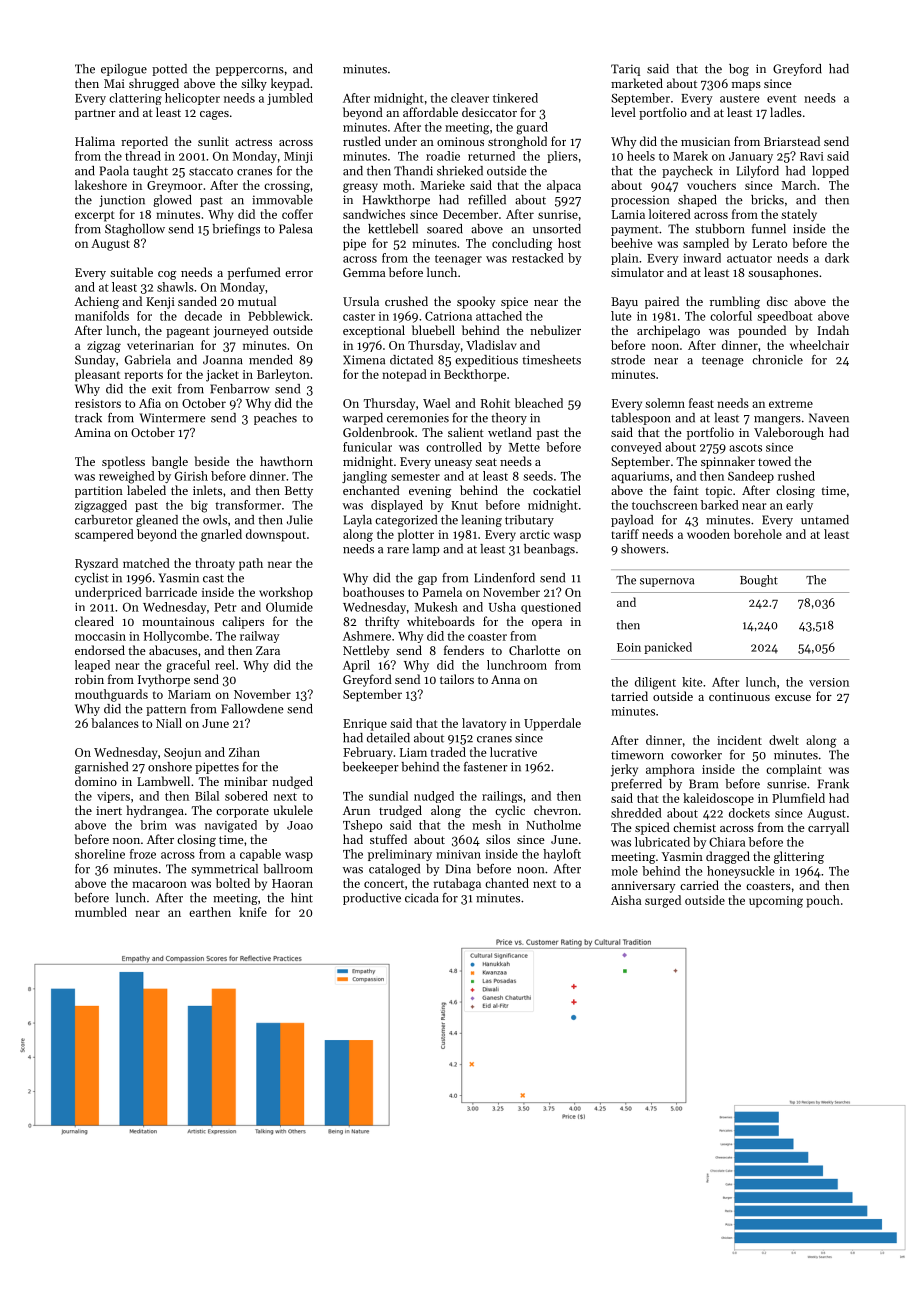 Image resolution: width=924 pixels, height=1308 pixels. Describe the element at coordinates (502, 607) in the screenshot. I see `Usha` at that location.
